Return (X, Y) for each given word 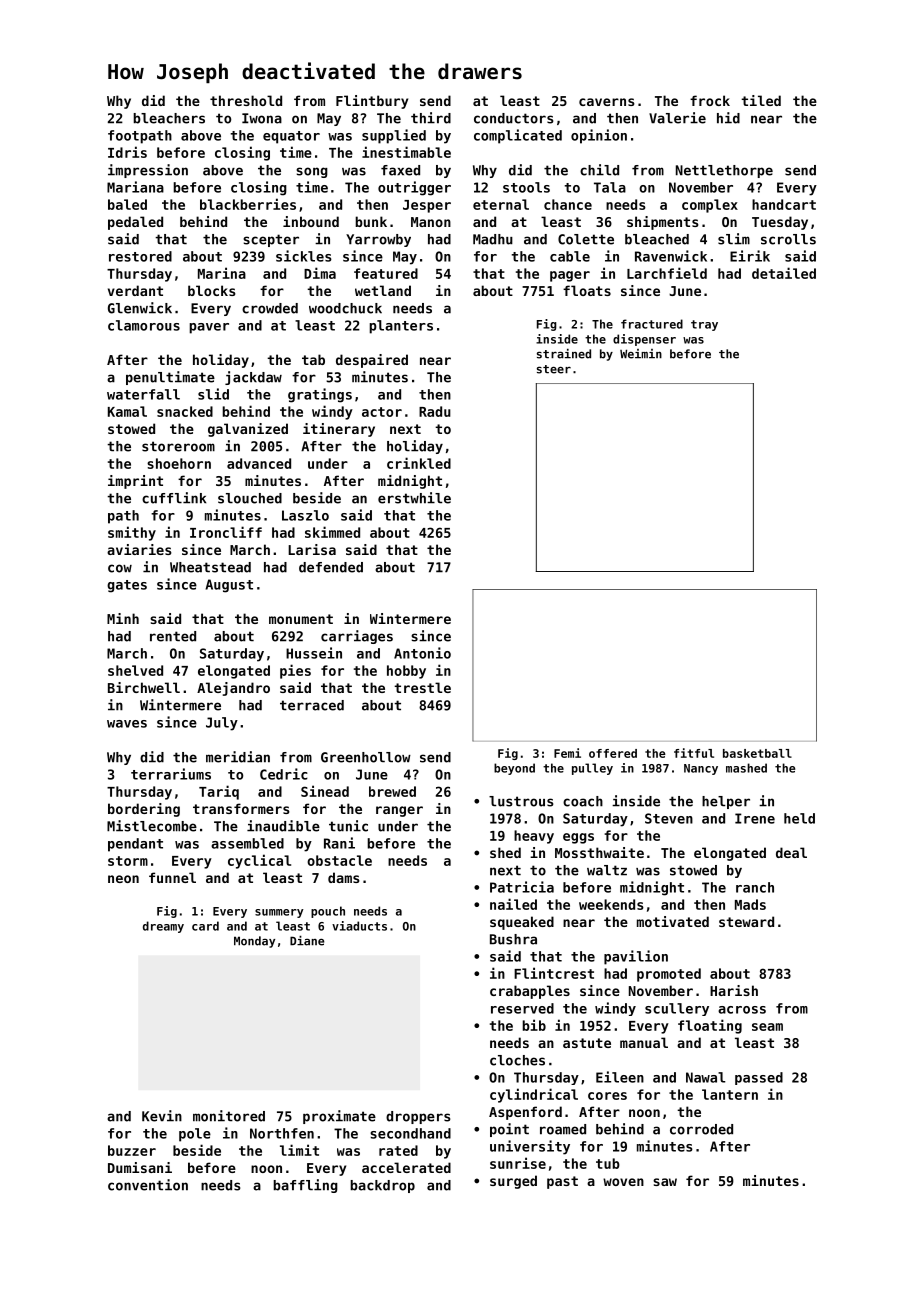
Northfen (282, 1133)
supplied (394, 136)
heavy (534, 837)
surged (513, 1182)
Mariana (135, 187)
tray (704, 325)
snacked (185, 411)
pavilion (636, 957)
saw (665, 1182)
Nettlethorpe (724, 171)
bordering (144, 810)
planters (401, 327)
